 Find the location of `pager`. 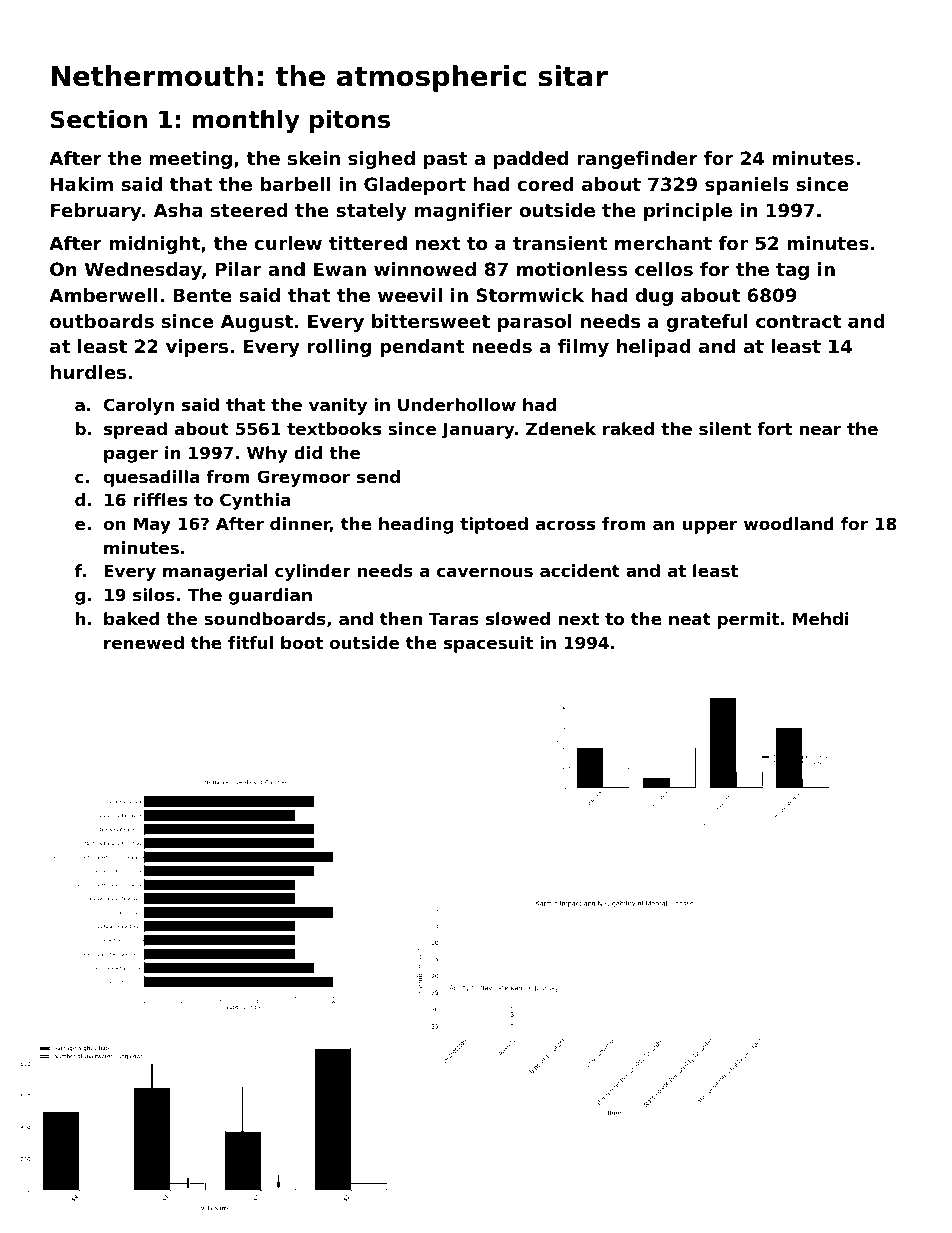

pager is located at coordinates (131, 456).
